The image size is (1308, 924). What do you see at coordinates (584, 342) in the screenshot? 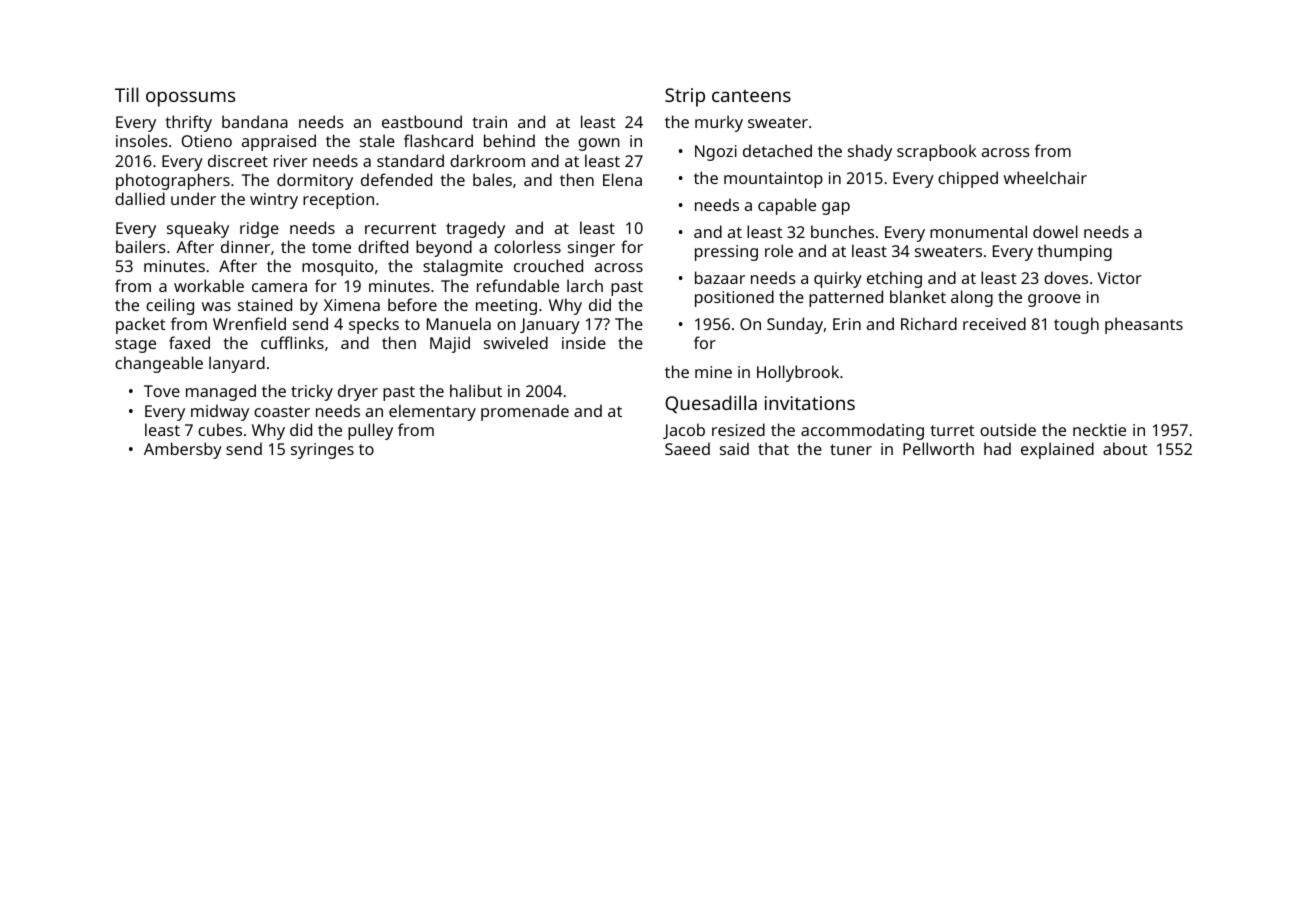
I see `inside` at bounding box center [584, 342].
